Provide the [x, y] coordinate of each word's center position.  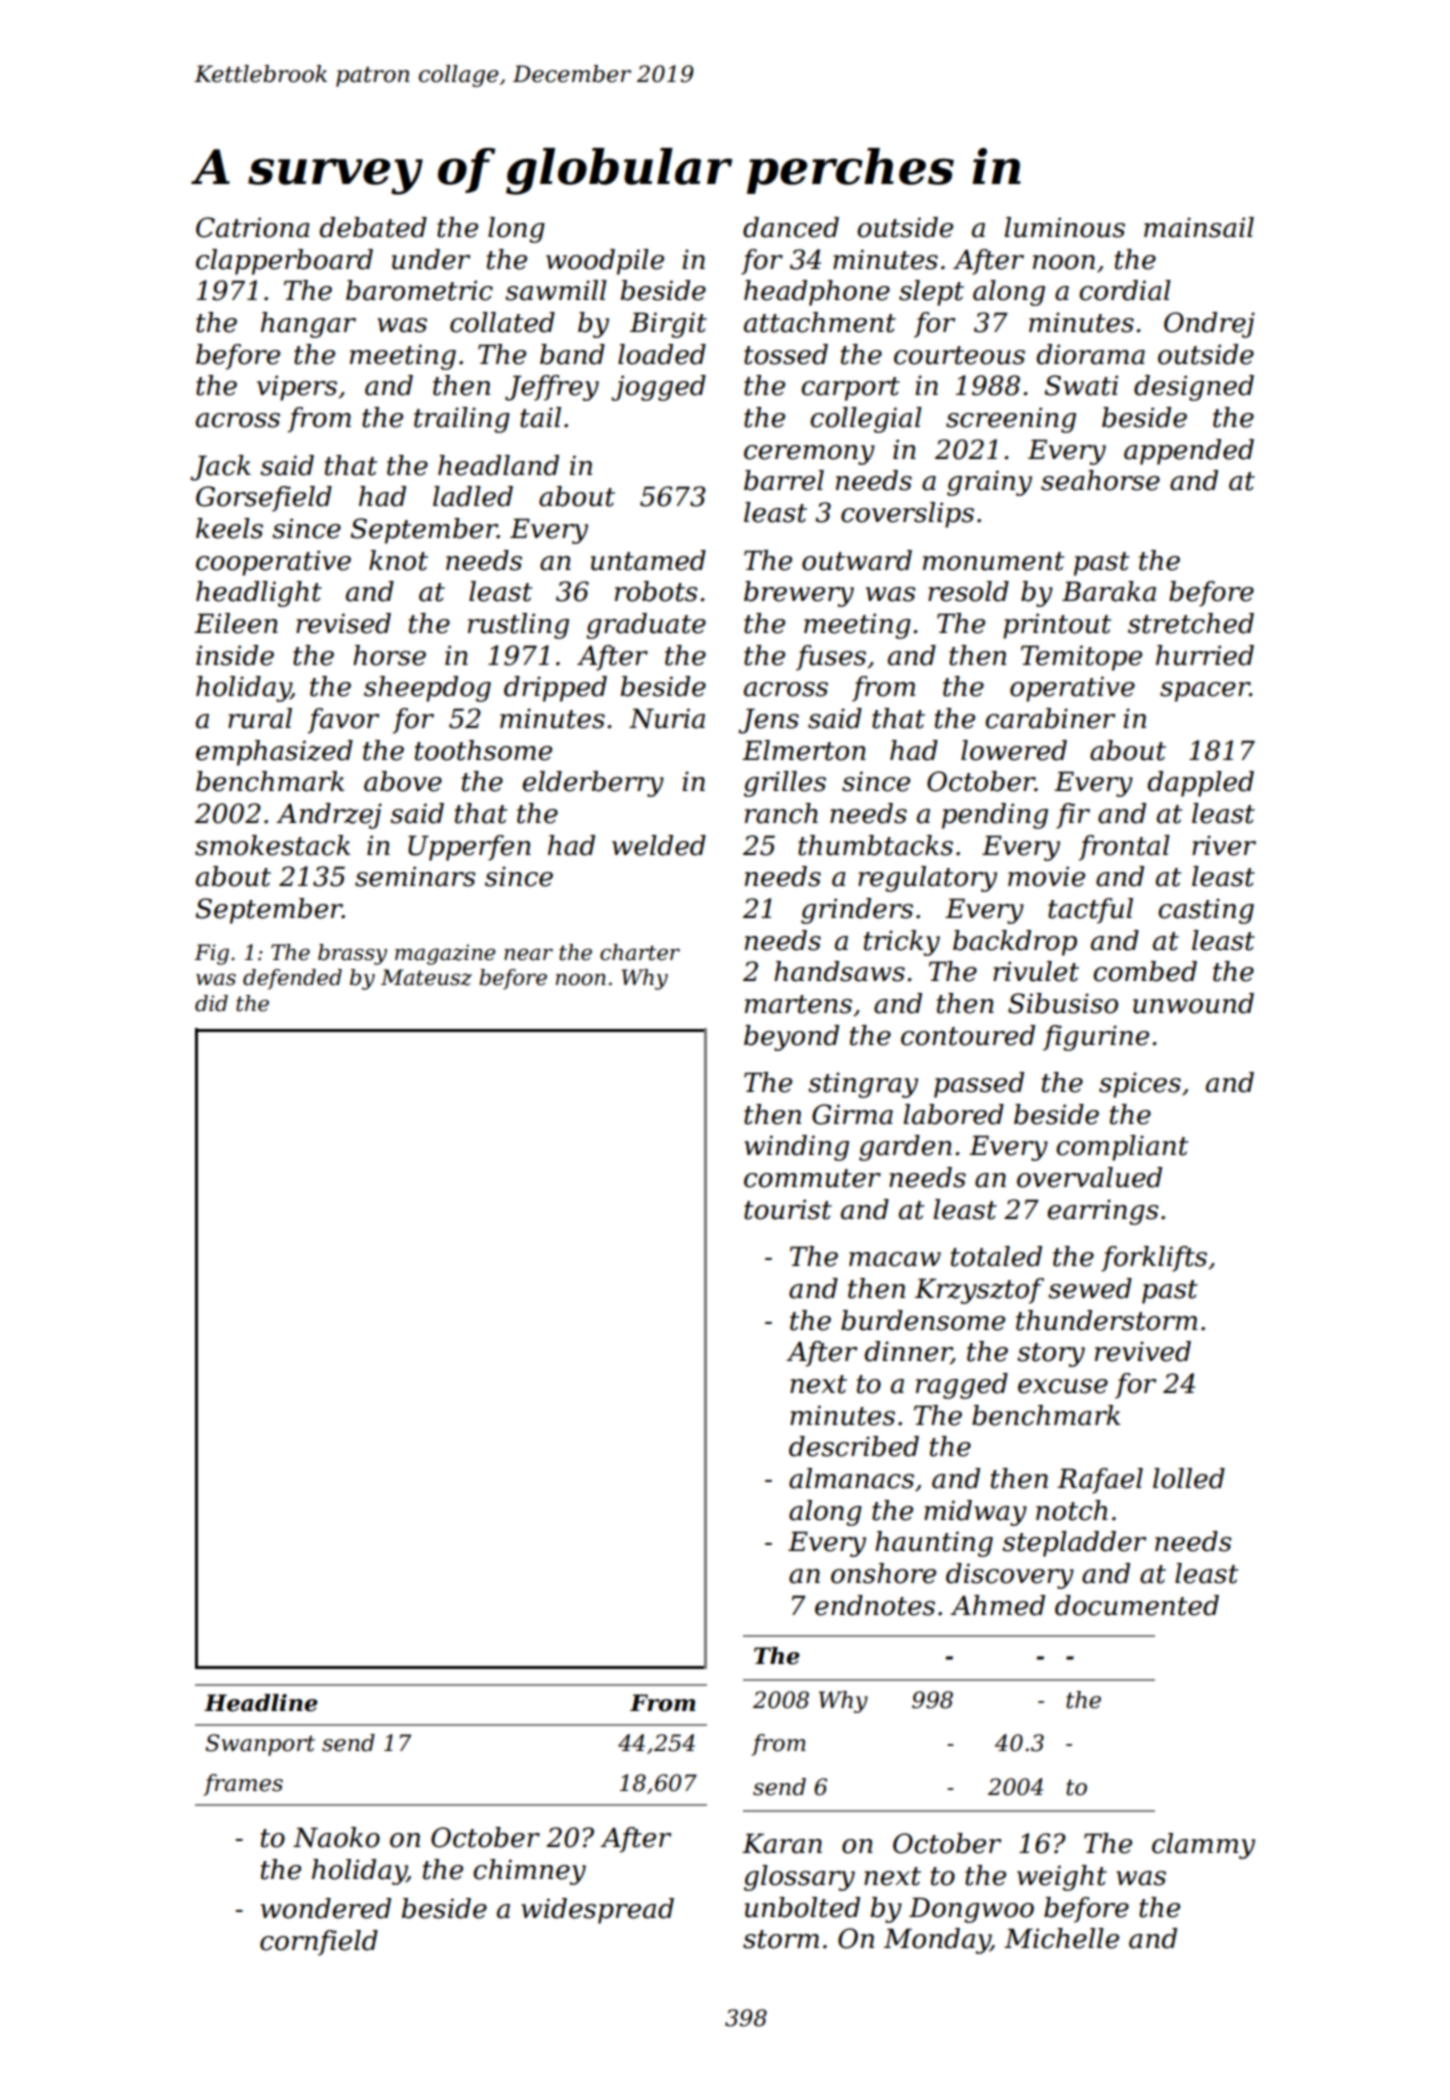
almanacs [851, 1478]
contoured [968, 1035]
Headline [261, 1703]
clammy [1203, 1846]
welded [659, 845]
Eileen [236, 623]
